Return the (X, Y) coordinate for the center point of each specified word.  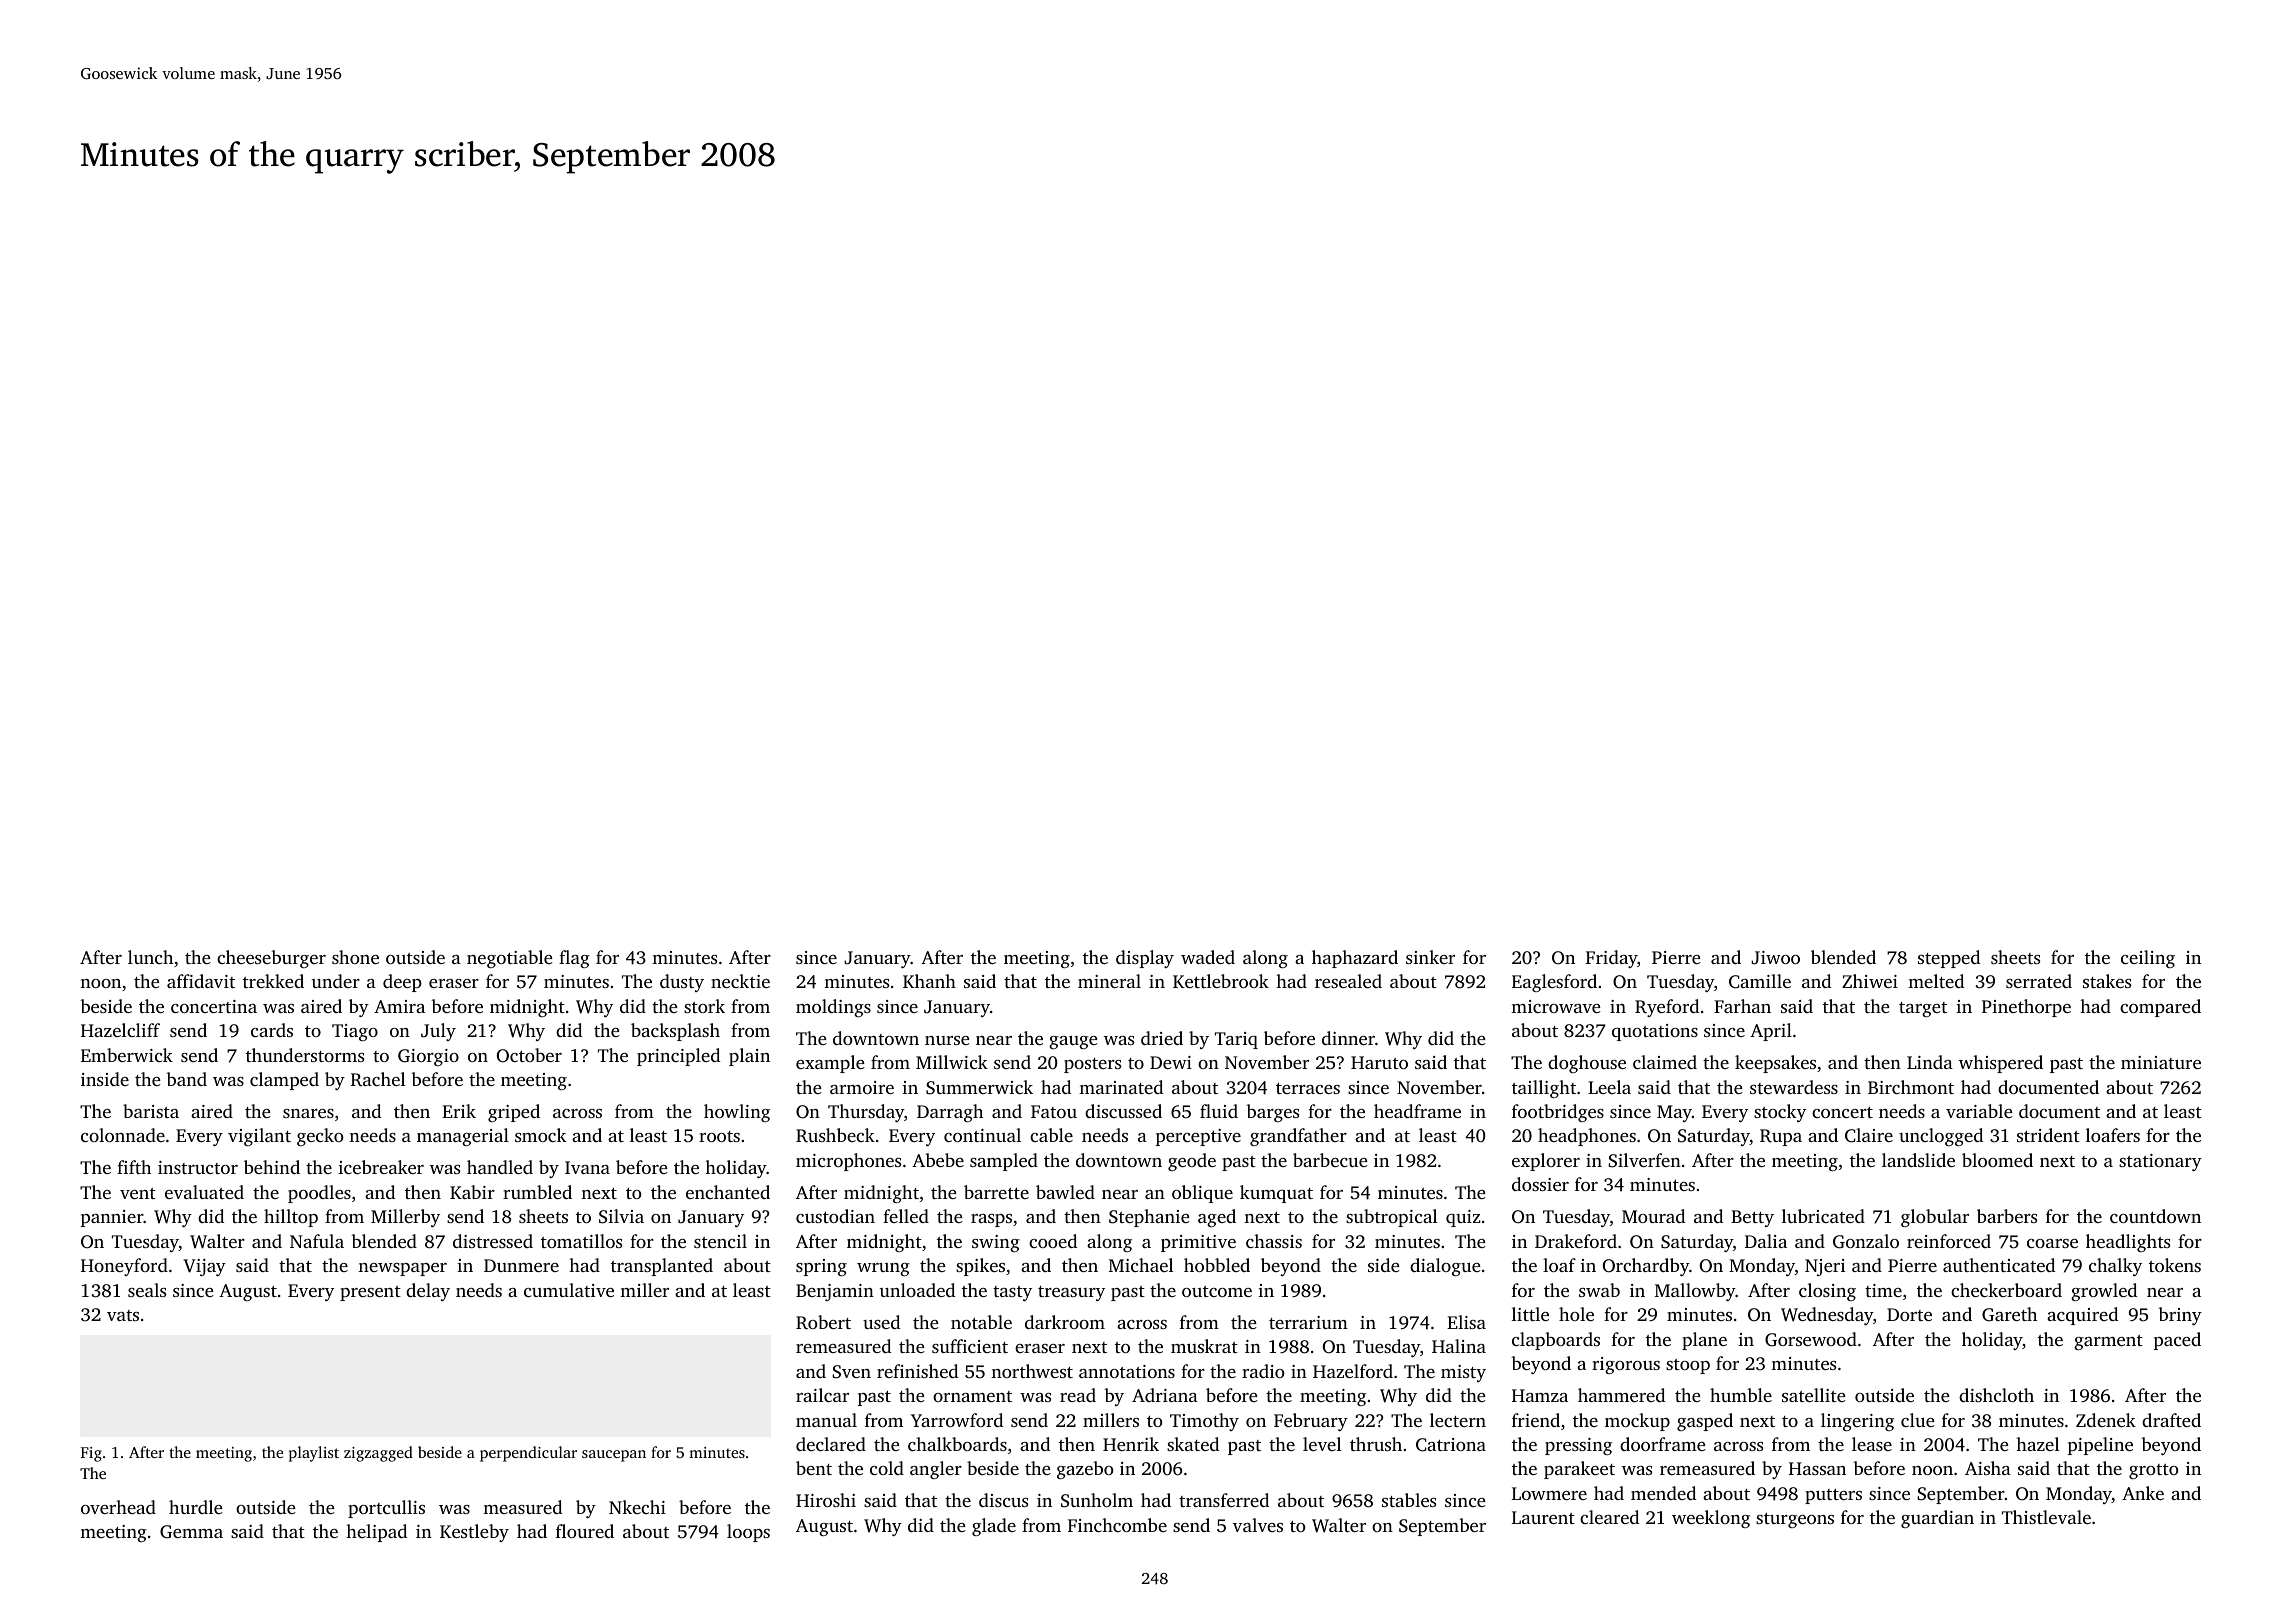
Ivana (587, 1167)
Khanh (929, 981)
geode (1192, 1162)
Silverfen (1644, 1160)
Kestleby (474, 1533)
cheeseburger (271, 959)
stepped (1949, 959)
